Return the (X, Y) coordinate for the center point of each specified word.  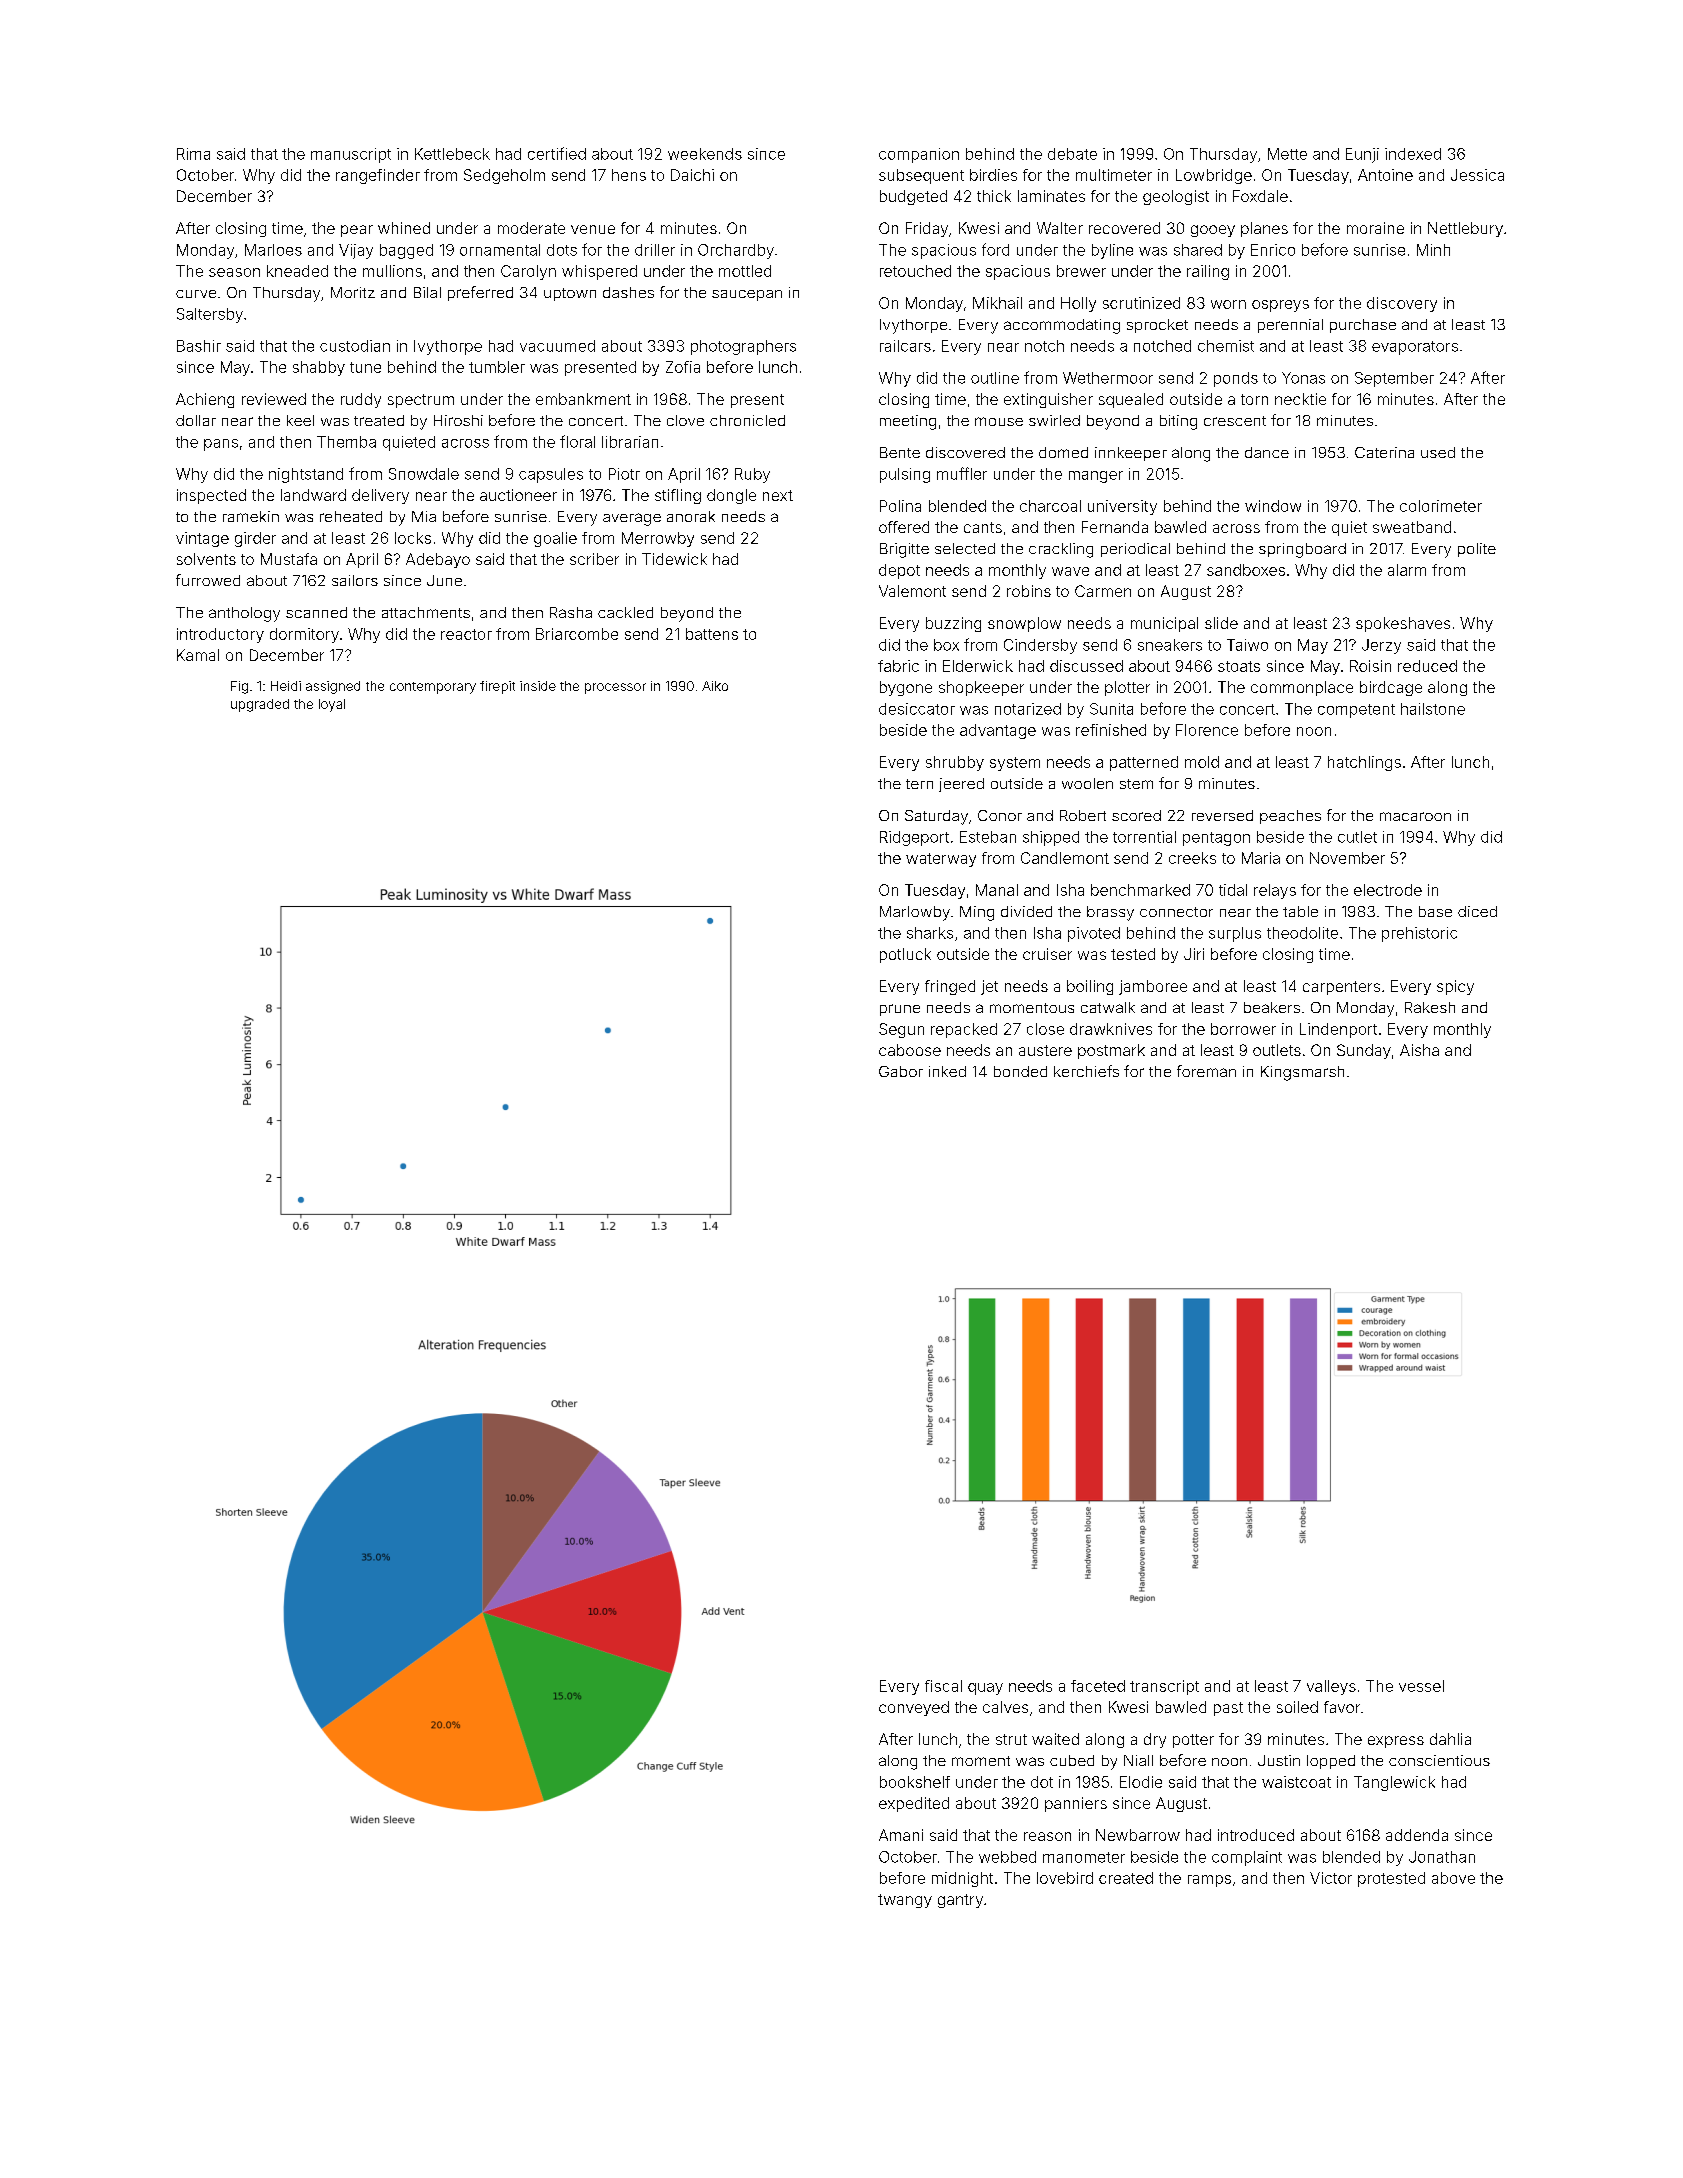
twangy (905, 1901)
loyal (332, 705)
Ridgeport (914, 838)
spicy (1455, 987)
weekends (705, 154)
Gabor (901, 1071)
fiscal (943, 1686)
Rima (193, 154)
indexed (1413, 154)
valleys (1331, 1687)
